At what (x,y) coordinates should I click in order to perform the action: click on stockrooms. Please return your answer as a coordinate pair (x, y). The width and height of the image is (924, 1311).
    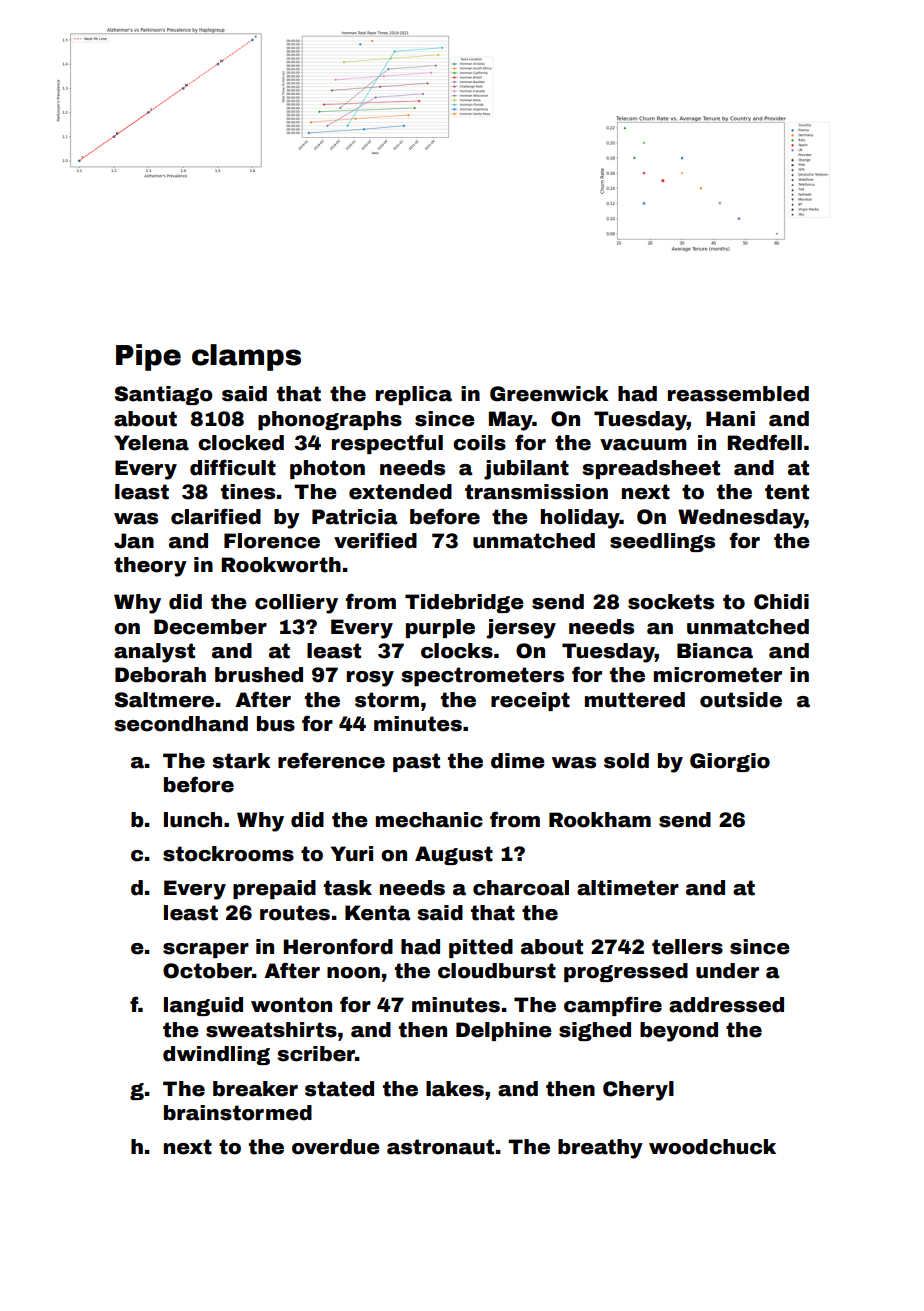
    Looking at the image, I should click on (228, 854).
